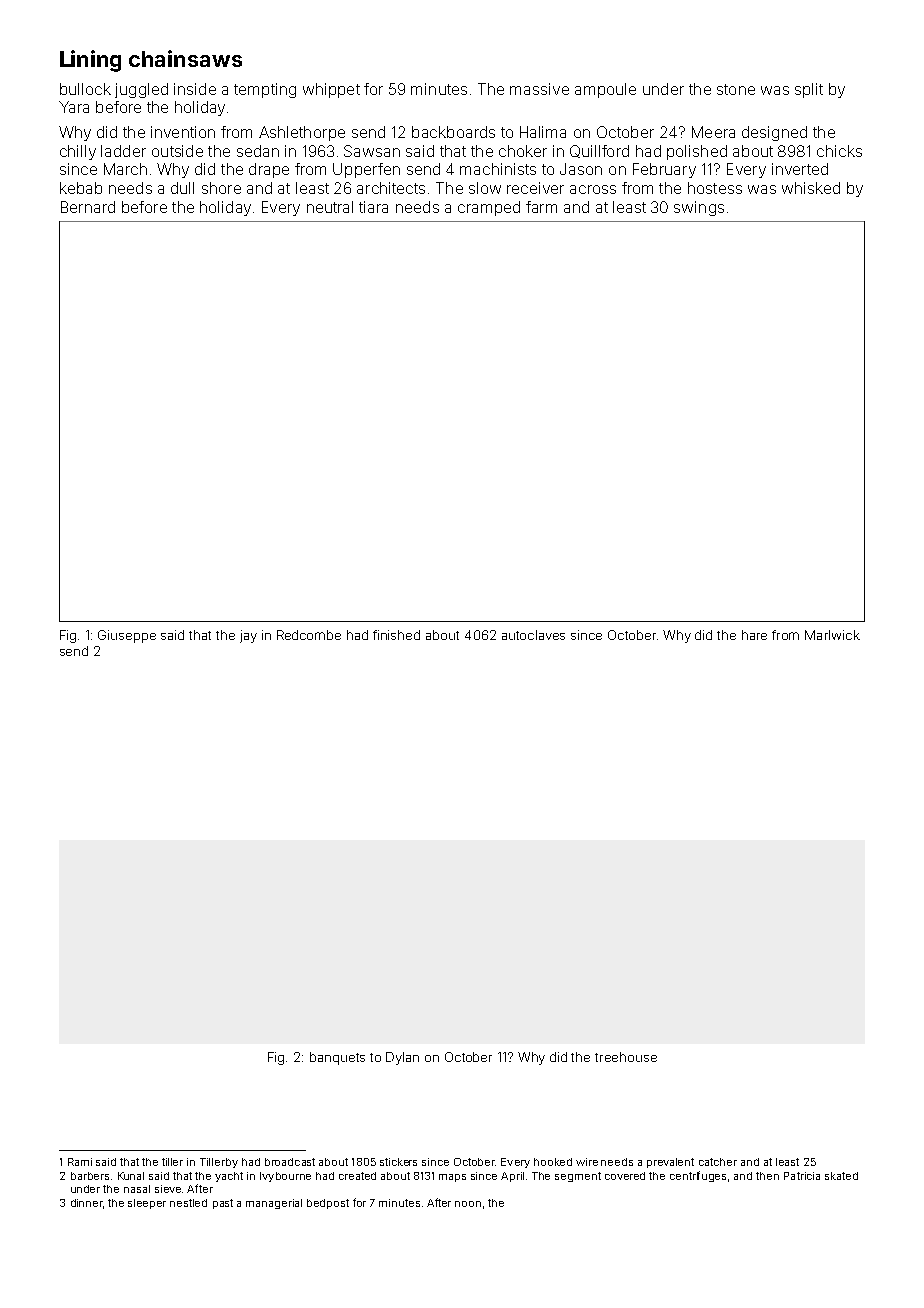 This document has height=1308, width=924. What do you see at coordinates (366, 170) in the document?
I see `Upperfen` at bounding box center [366, 170].
